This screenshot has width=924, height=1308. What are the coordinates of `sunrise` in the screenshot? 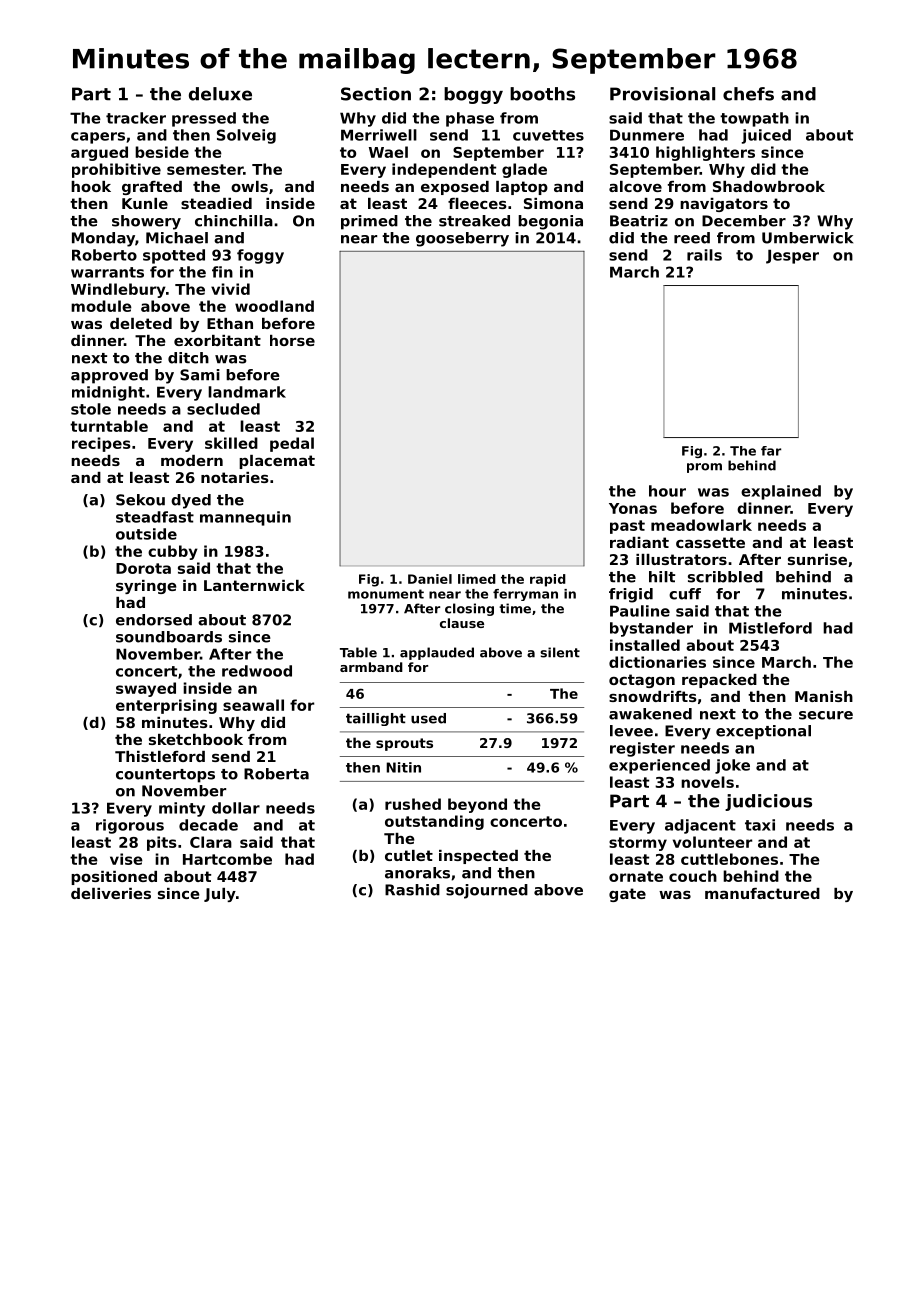 It's located at (817, 559).
